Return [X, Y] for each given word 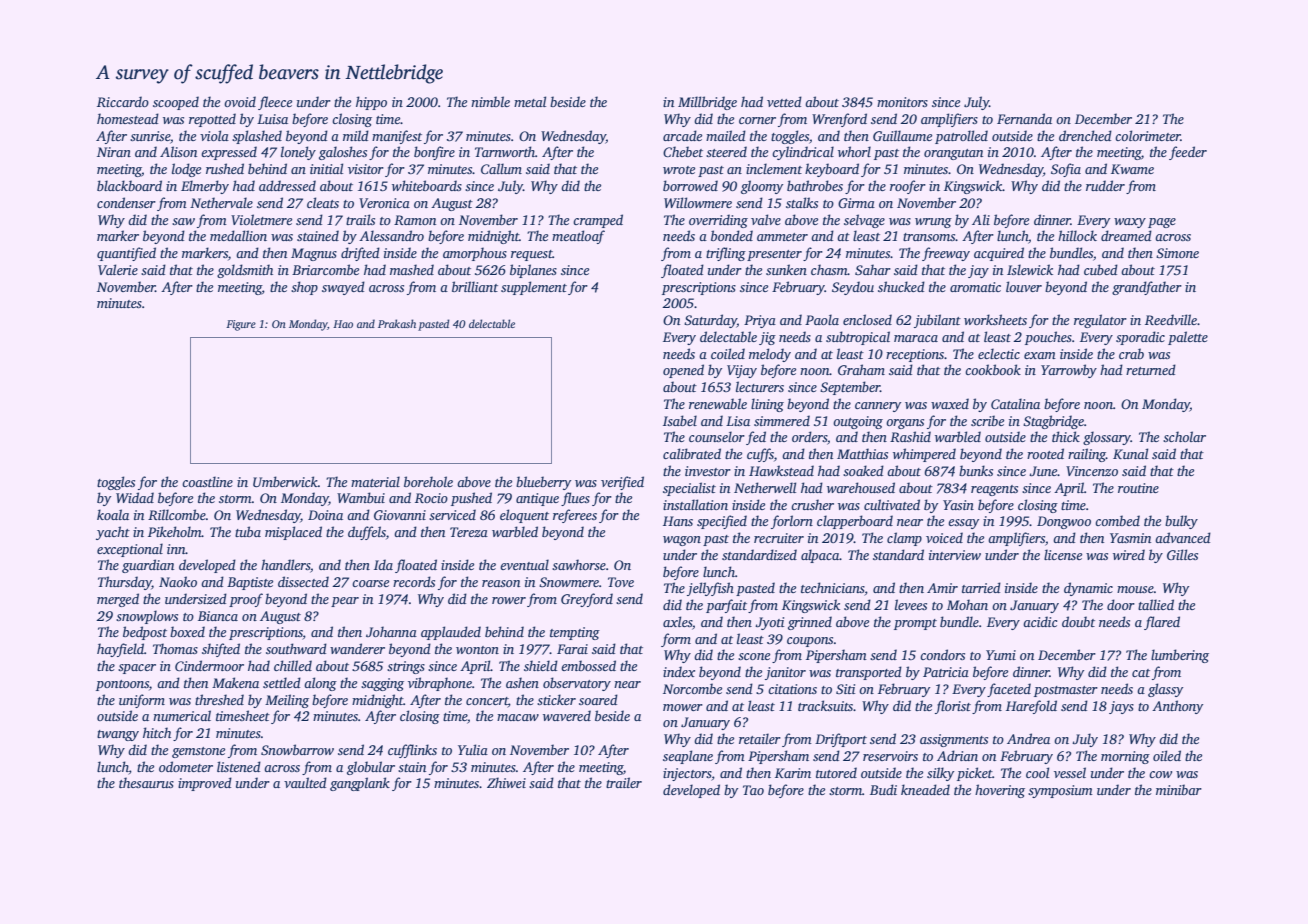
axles [677, 621]
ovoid [240, 101]
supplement [534, 288]
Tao [753, 790]
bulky [1181, 522]
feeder [1188, 153]
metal [530, 101]
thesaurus [146, 782]
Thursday [125, 583]
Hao [343, 324]
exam [1040, 355]
